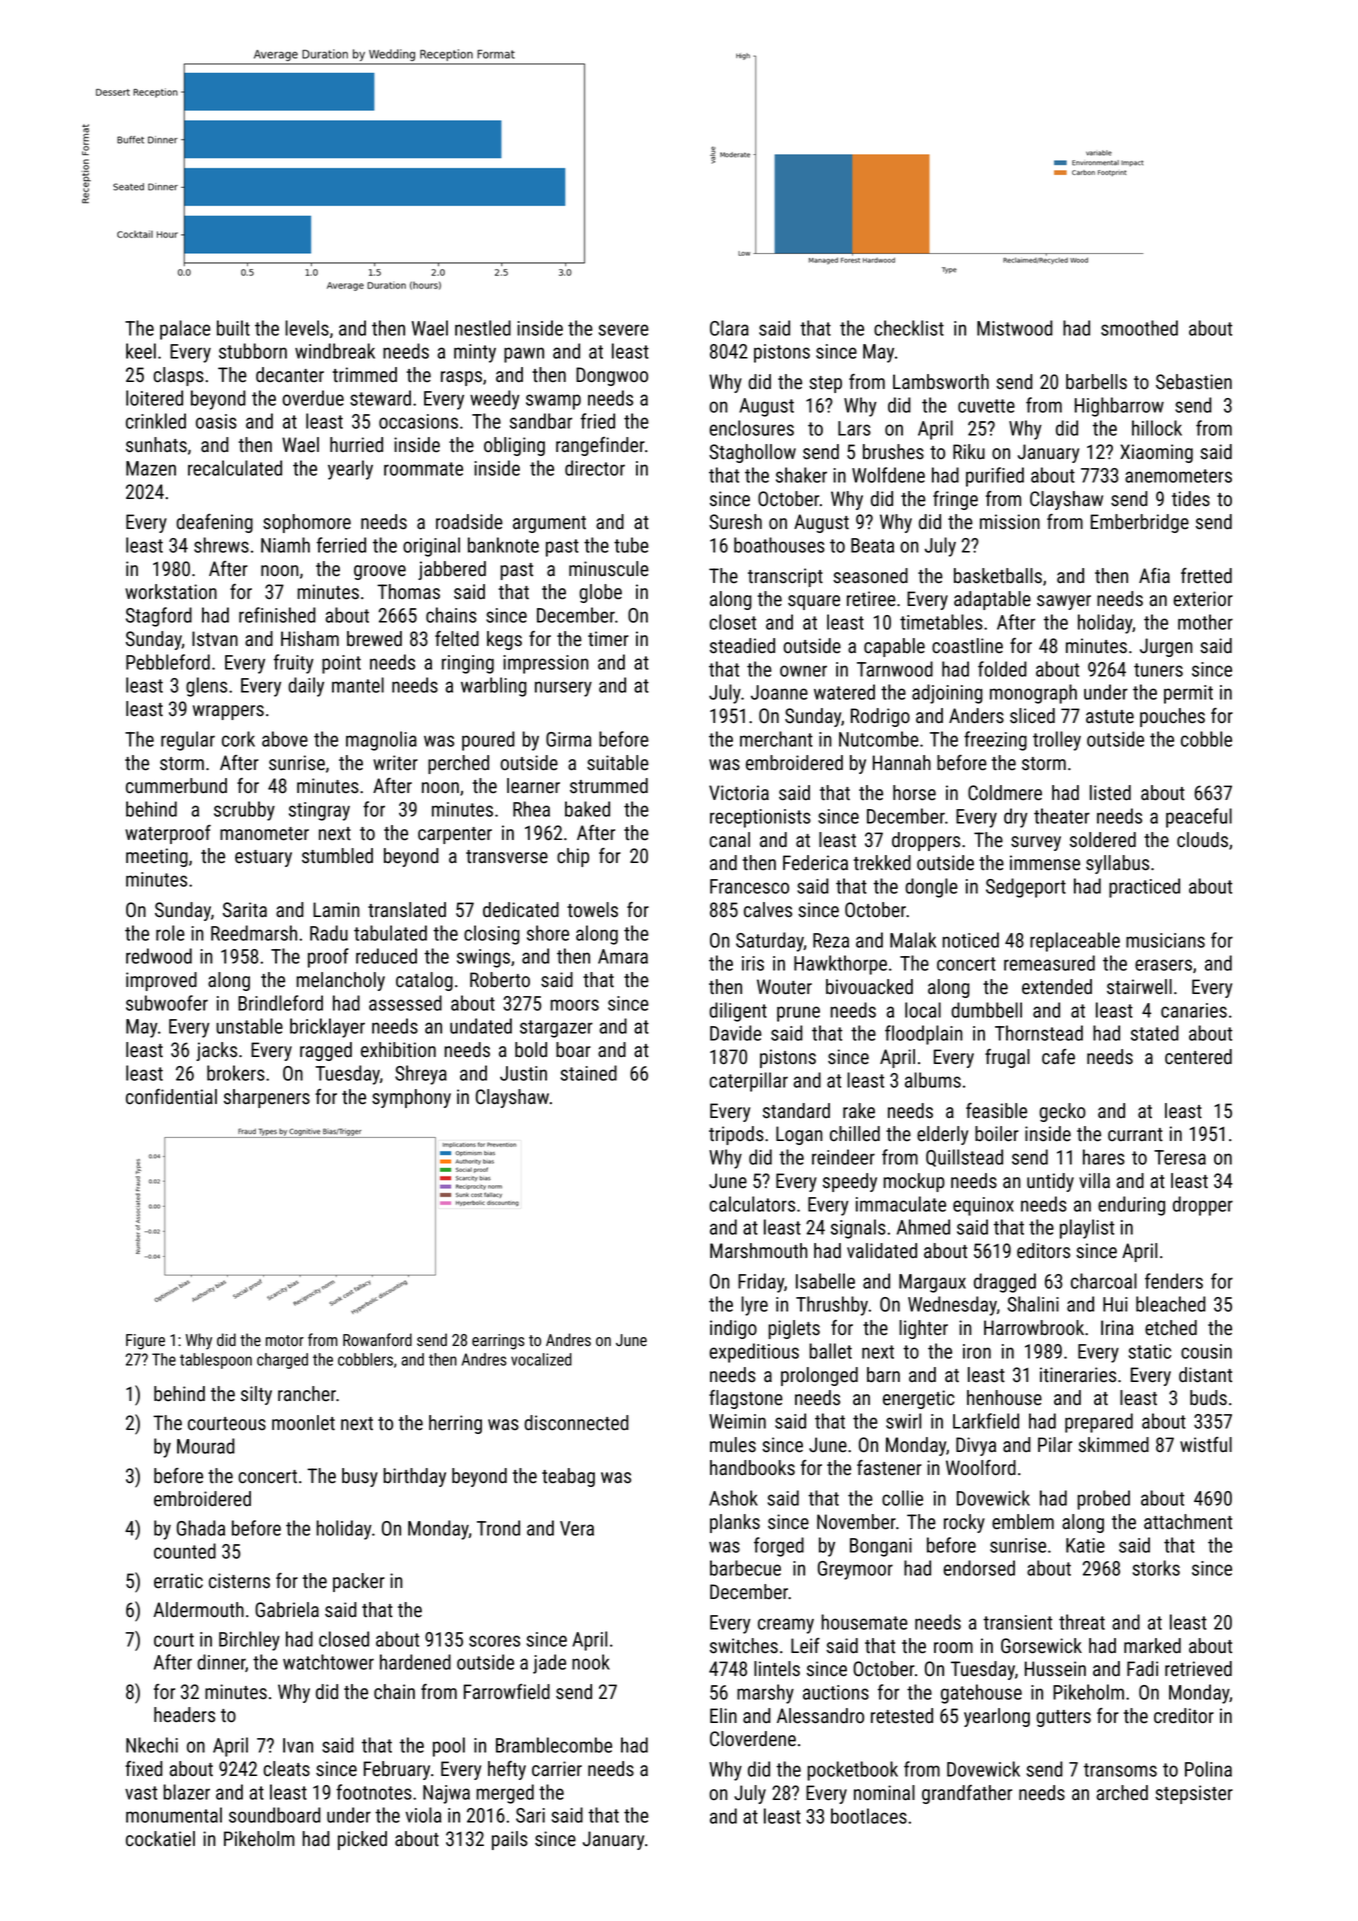 Image resolution: width=1358 pixels, height=1921 pixels. What do you see at coordinates (754, 1353) in the screenshot?
I see `expeditious` at bounding box center [754, 1353].
